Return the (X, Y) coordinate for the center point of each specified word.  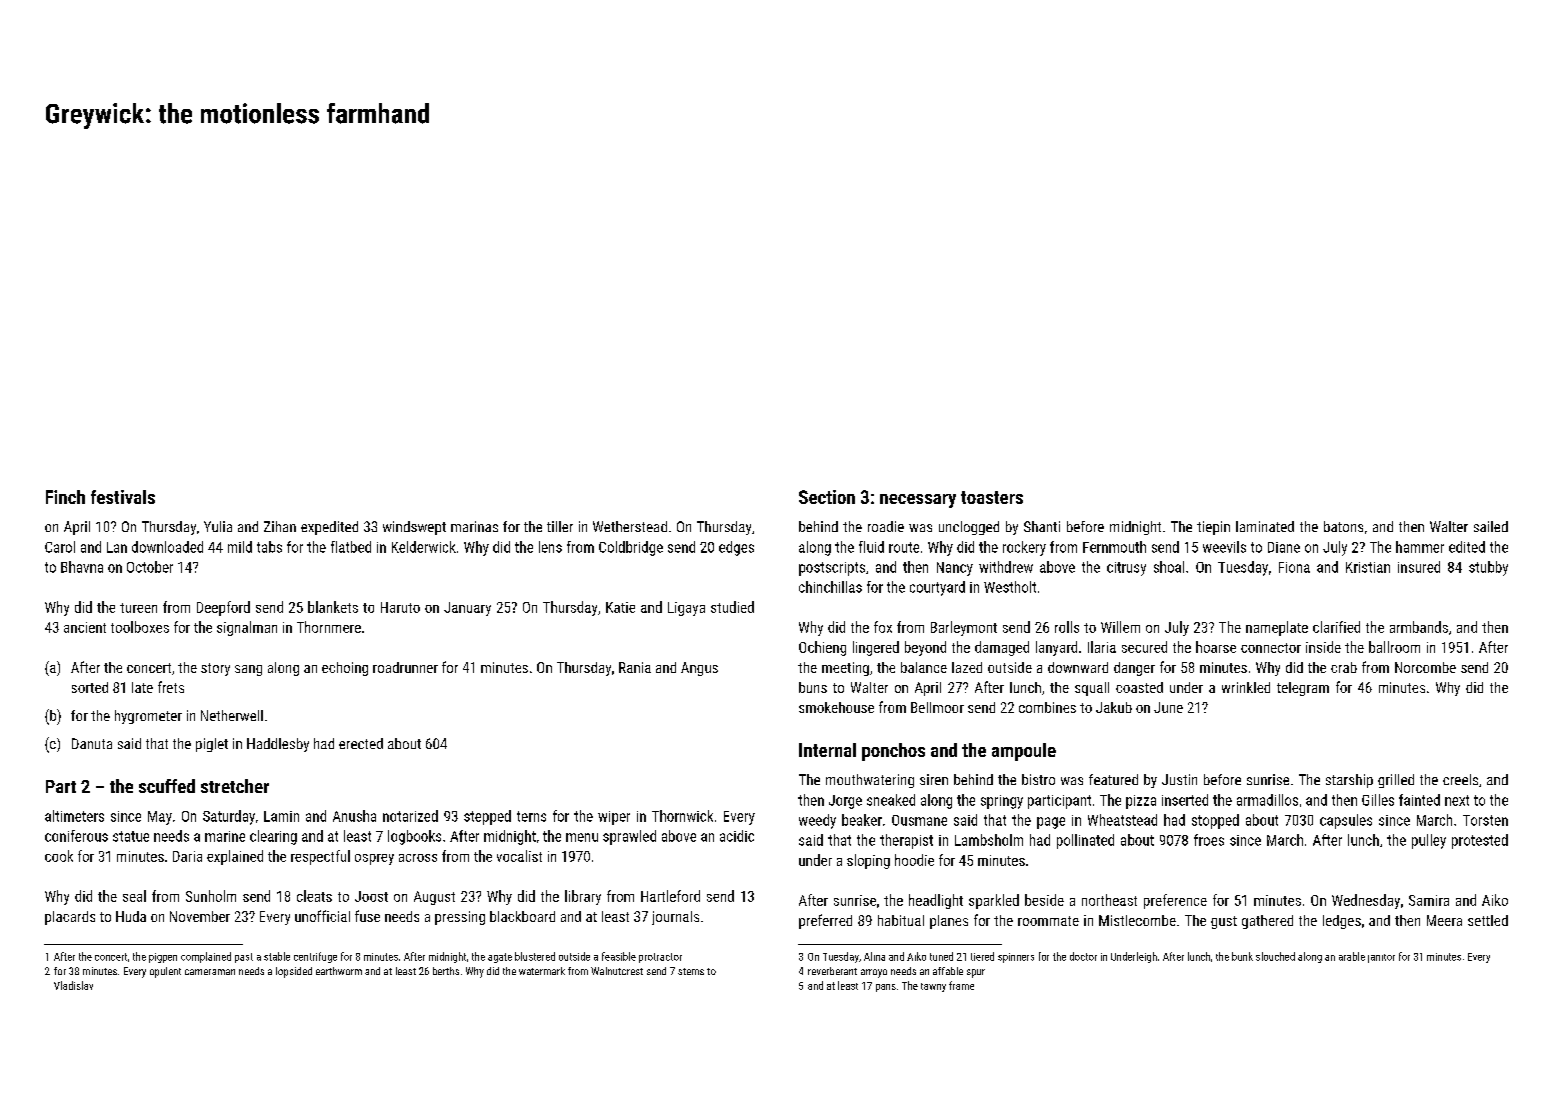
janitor (1381, 958)
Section (827, 497)
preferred (825, 921)
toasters (992, 497)
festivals (123, 497)
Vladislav (73, 985)
